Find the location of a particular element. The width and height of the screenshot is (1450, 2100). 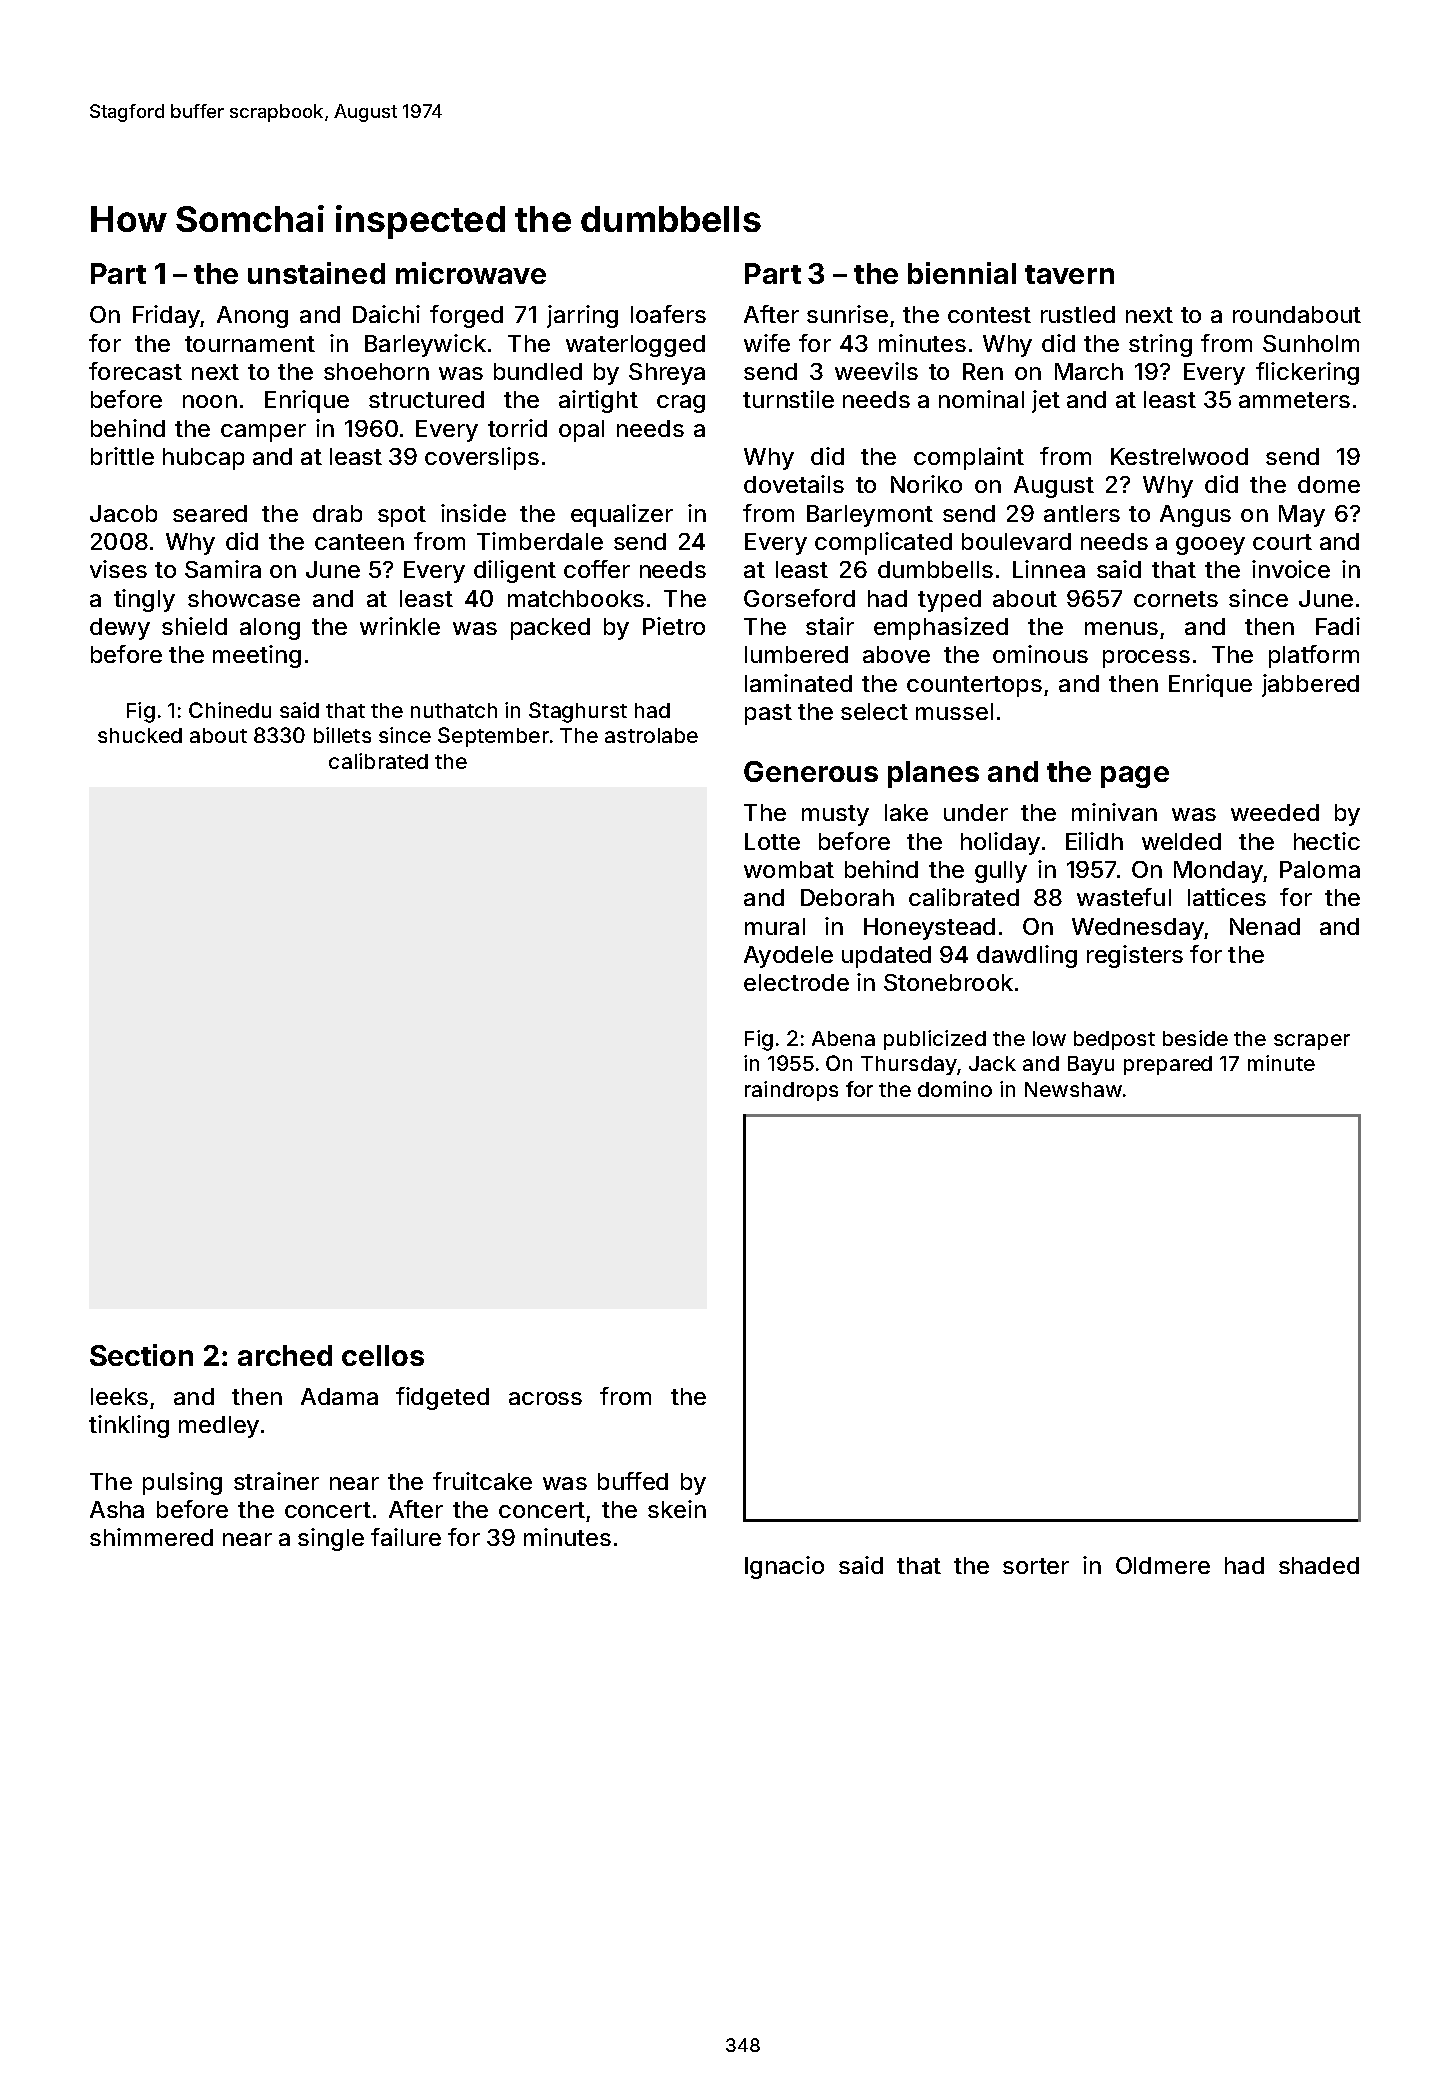

microwave is located at coordinates (471, 273).
